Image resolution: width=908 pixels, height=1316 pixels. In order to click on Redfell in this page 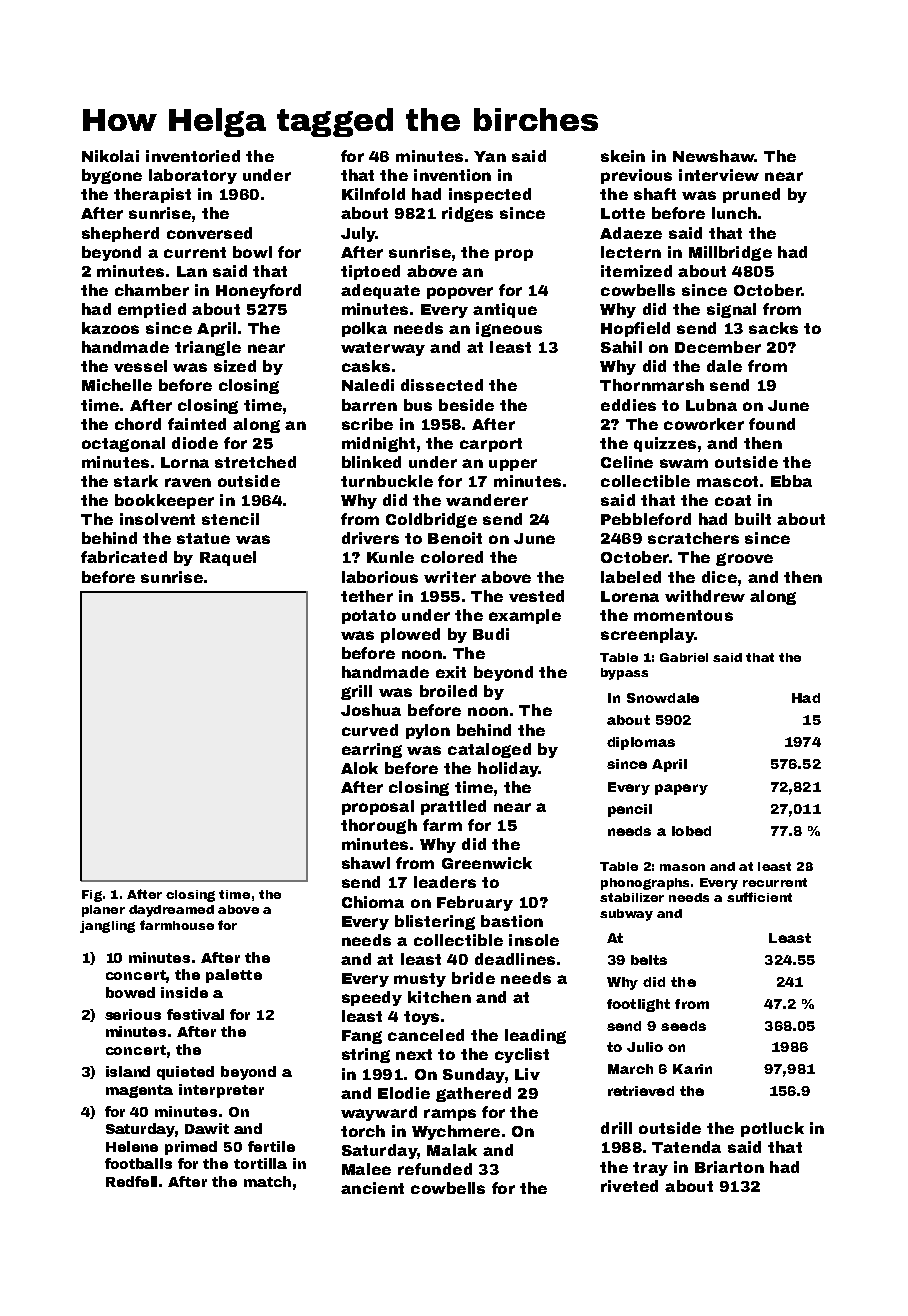, I will do `click(131, 1181)`.
